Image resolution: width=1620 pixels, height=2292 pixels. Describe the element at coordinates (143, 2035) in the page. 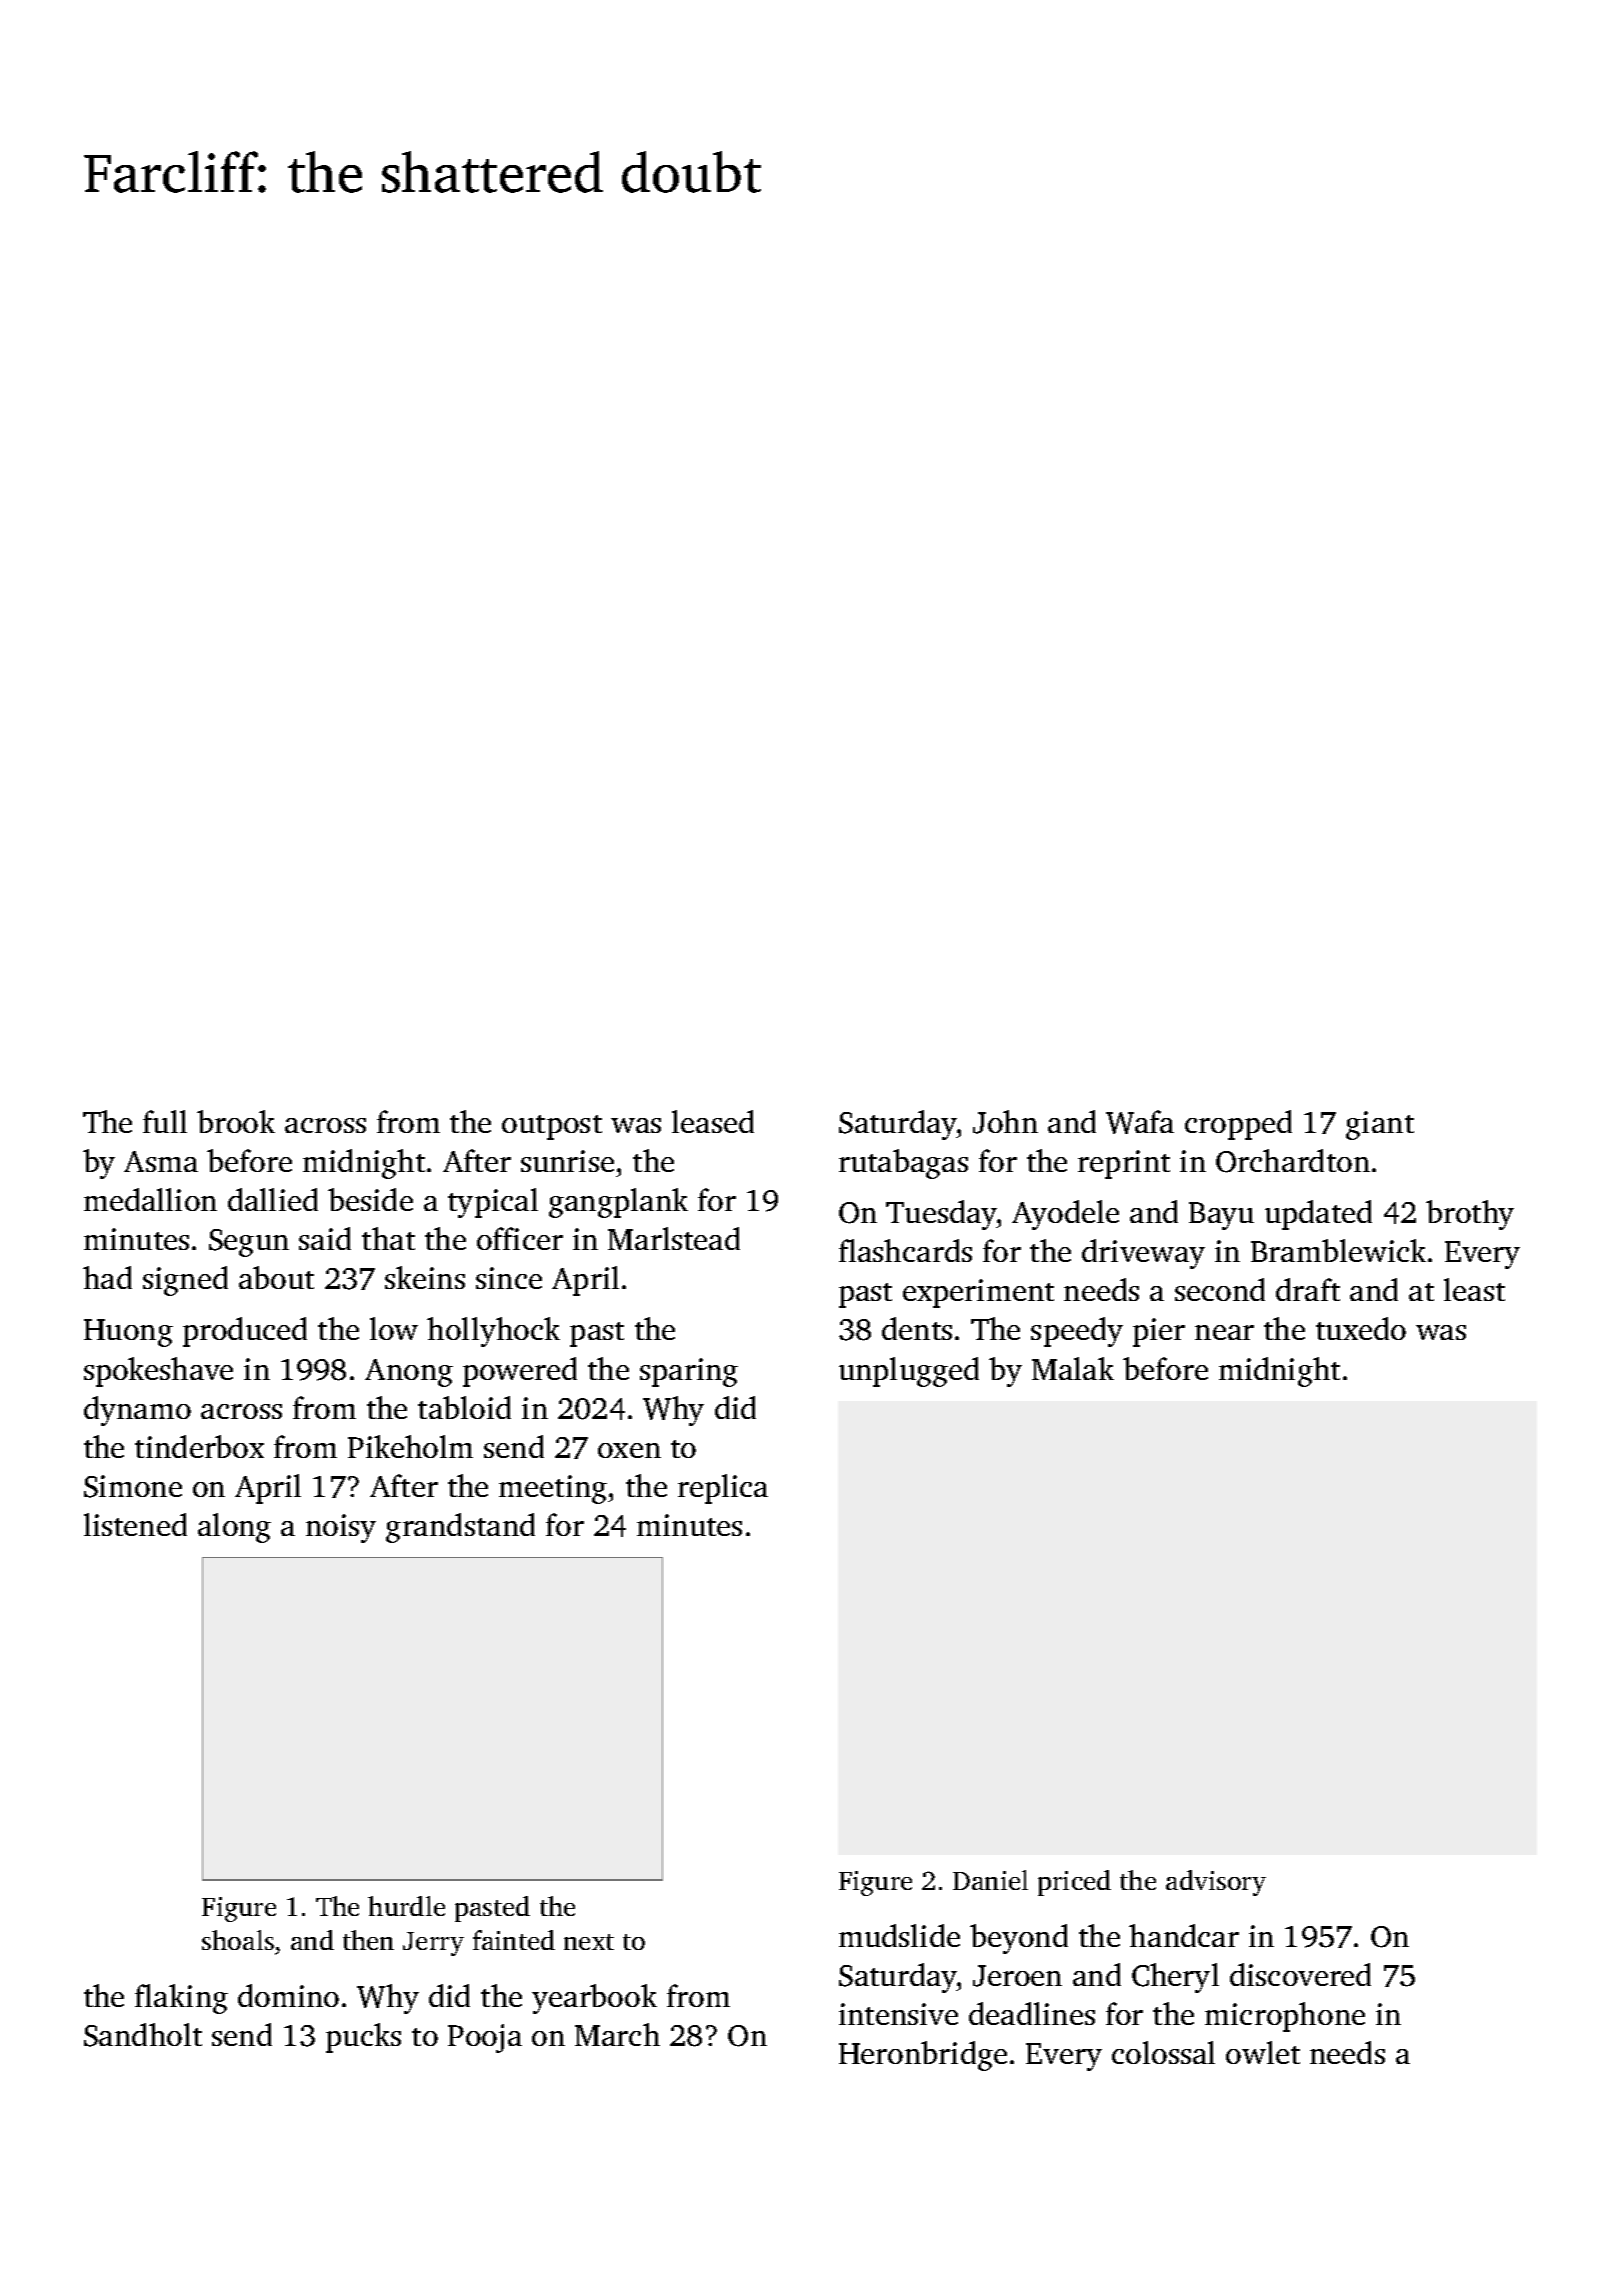

I see `Sandholt` at that location.
